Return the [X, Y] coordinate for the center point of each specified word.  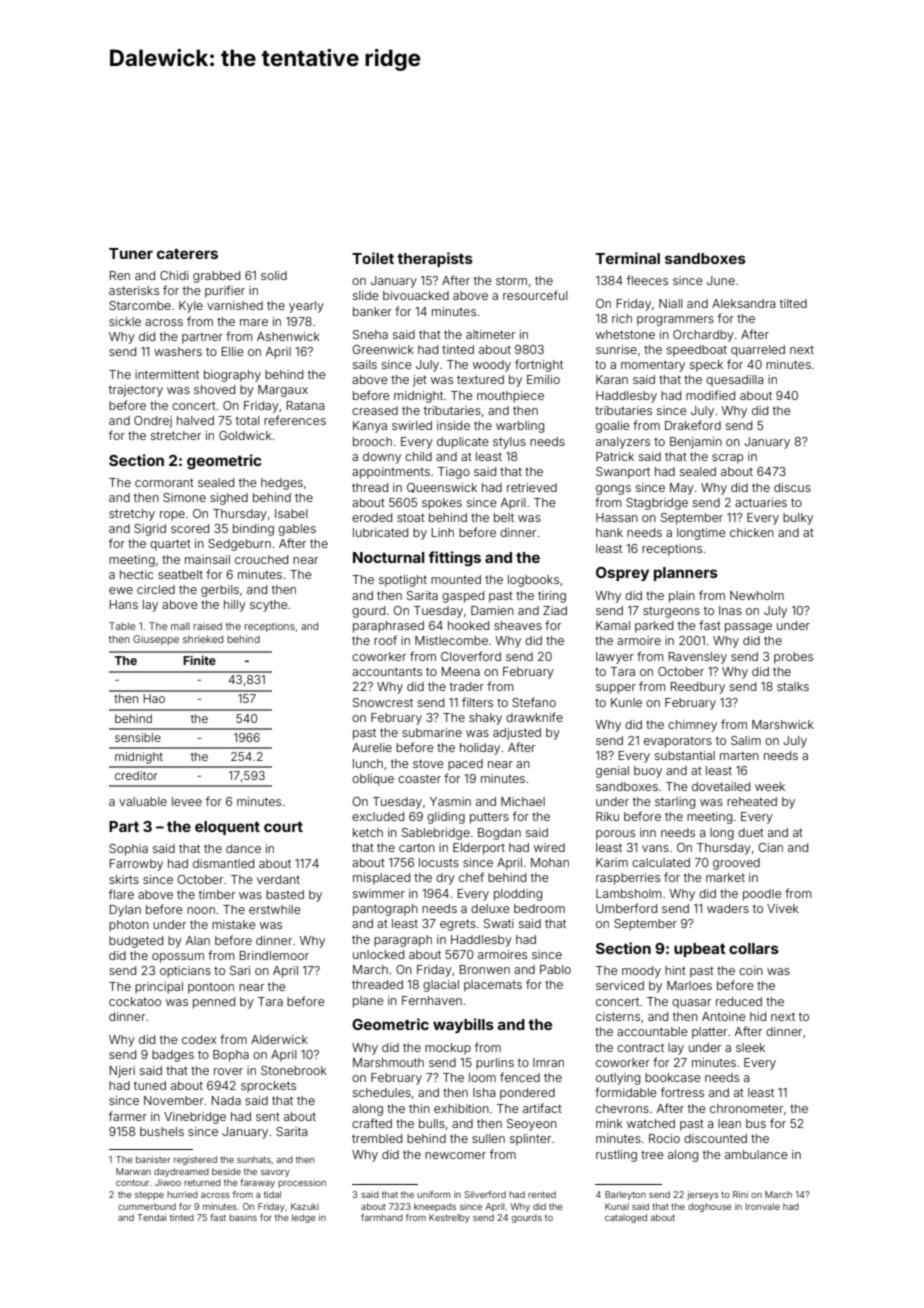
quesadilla [734, 381]
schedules [382, 1092]
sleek [750, 1047]
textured [480, 379]
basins [243, 1217]
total [248, 420]
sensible [138, 737]
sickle [125, 321]
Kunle [626, 702]
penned [214, 1003]
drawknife [534, 717]
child [418, 456]
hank [609, 532]
